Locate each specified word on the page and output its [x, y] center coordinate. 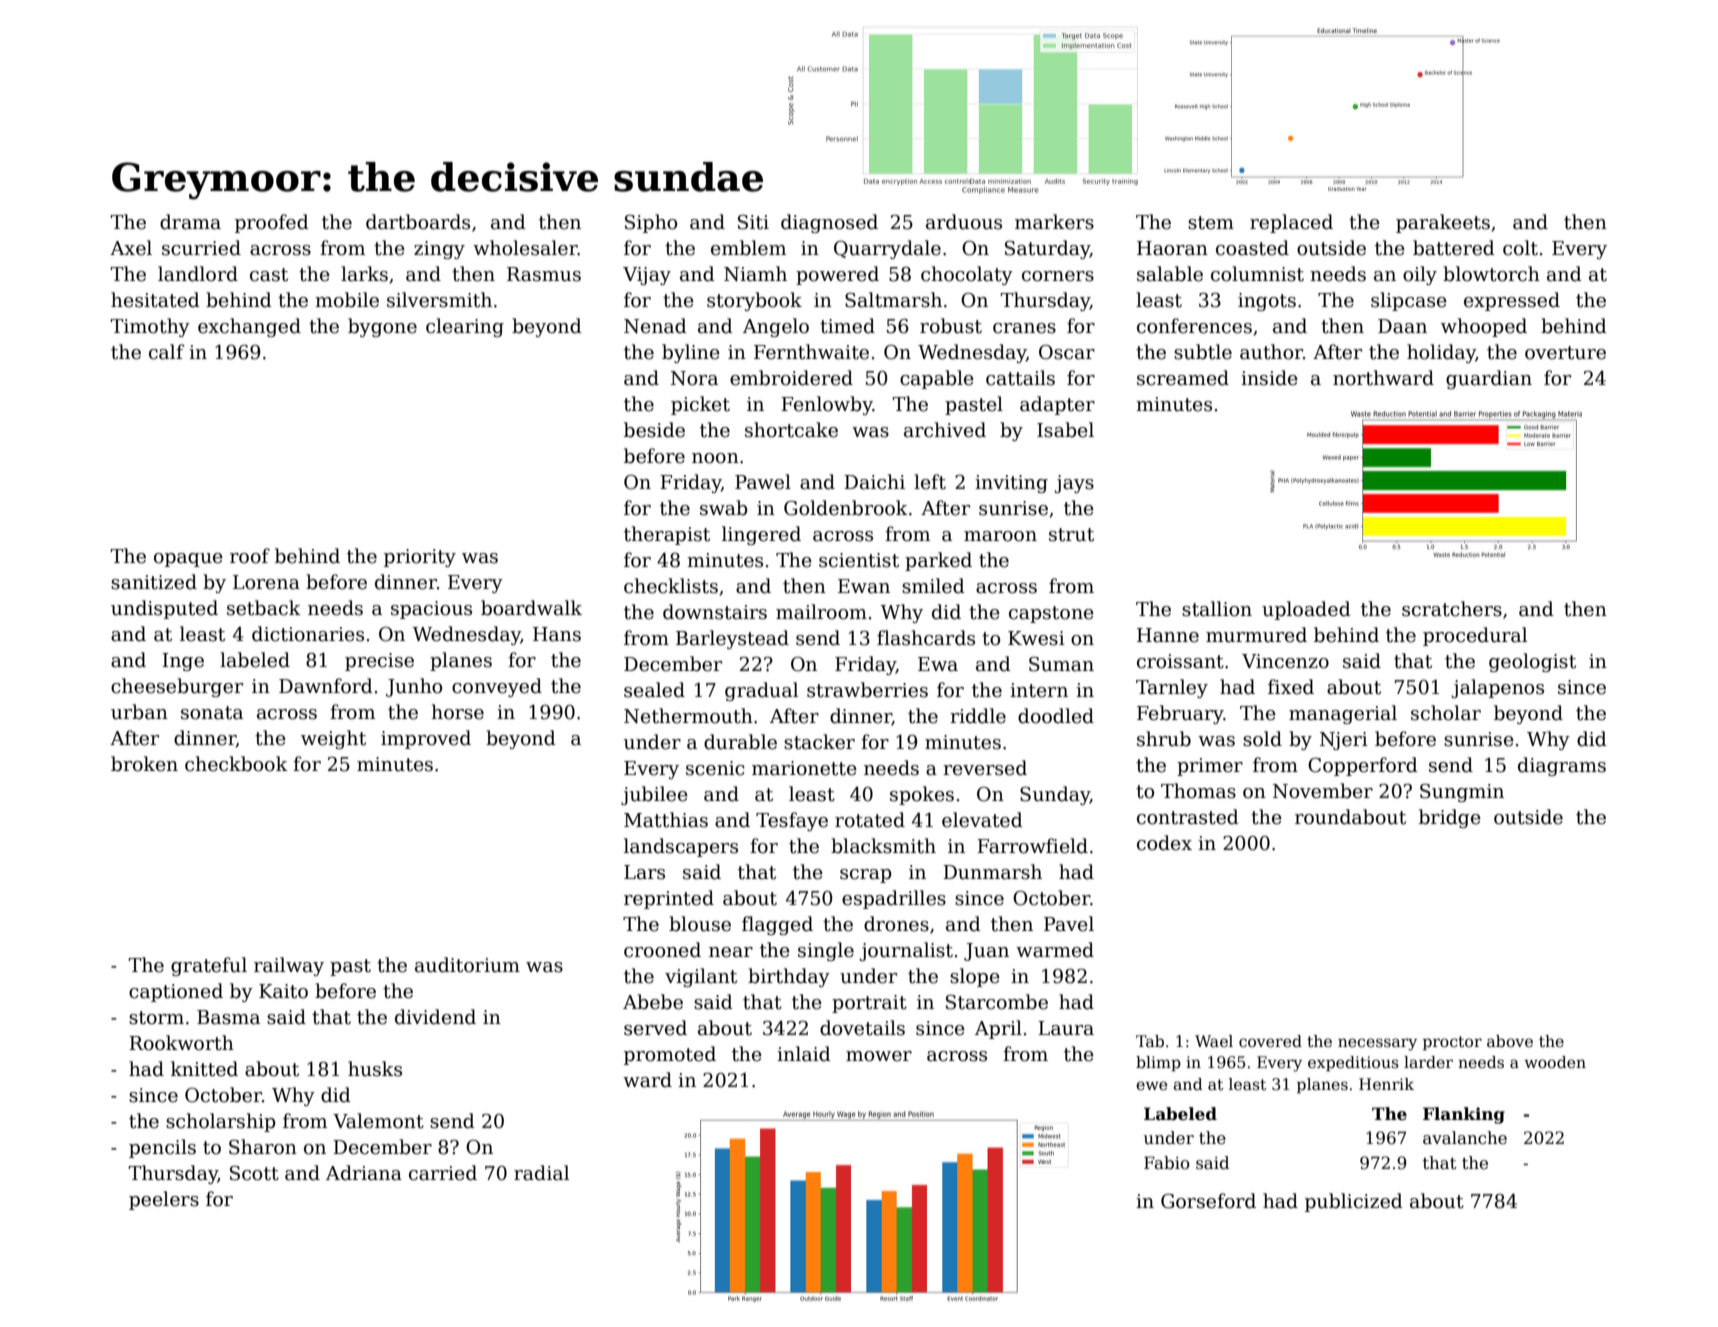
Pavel [1069, 924]
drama [190, 222]
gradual [761, 691]
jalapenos [1497, 688]
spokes [922, 795]
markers [1054, 222]
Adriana [364, 1173]
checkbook [236, 764]
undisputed [164, 609]
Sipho [651, 223]
